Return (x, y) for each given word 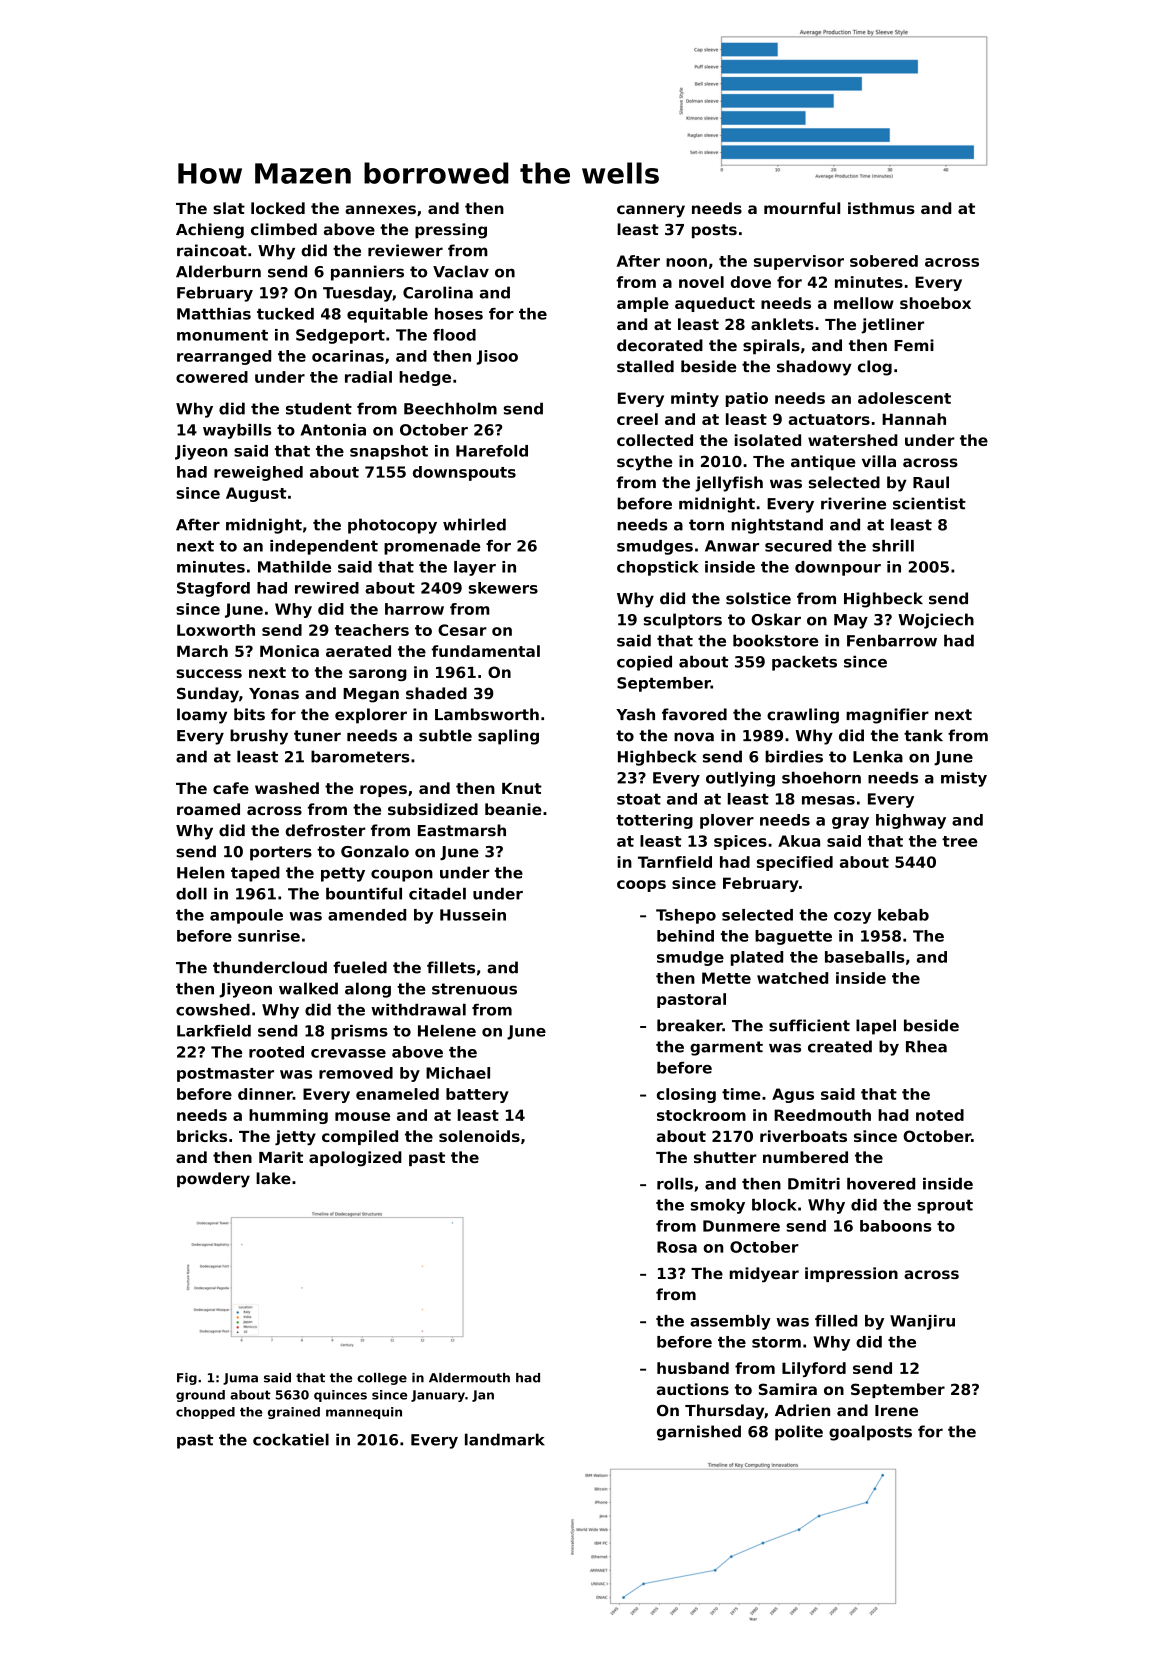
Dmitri (814, 1184)
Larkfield (214, 1031)
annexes (380, 209)
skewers (503, 588)
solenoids (479, 1136)
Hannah (914, 419)
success (209, 673)
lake (273, 1178)
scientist (929, 503)
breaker (690, 1025)
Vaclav (461, 271)
